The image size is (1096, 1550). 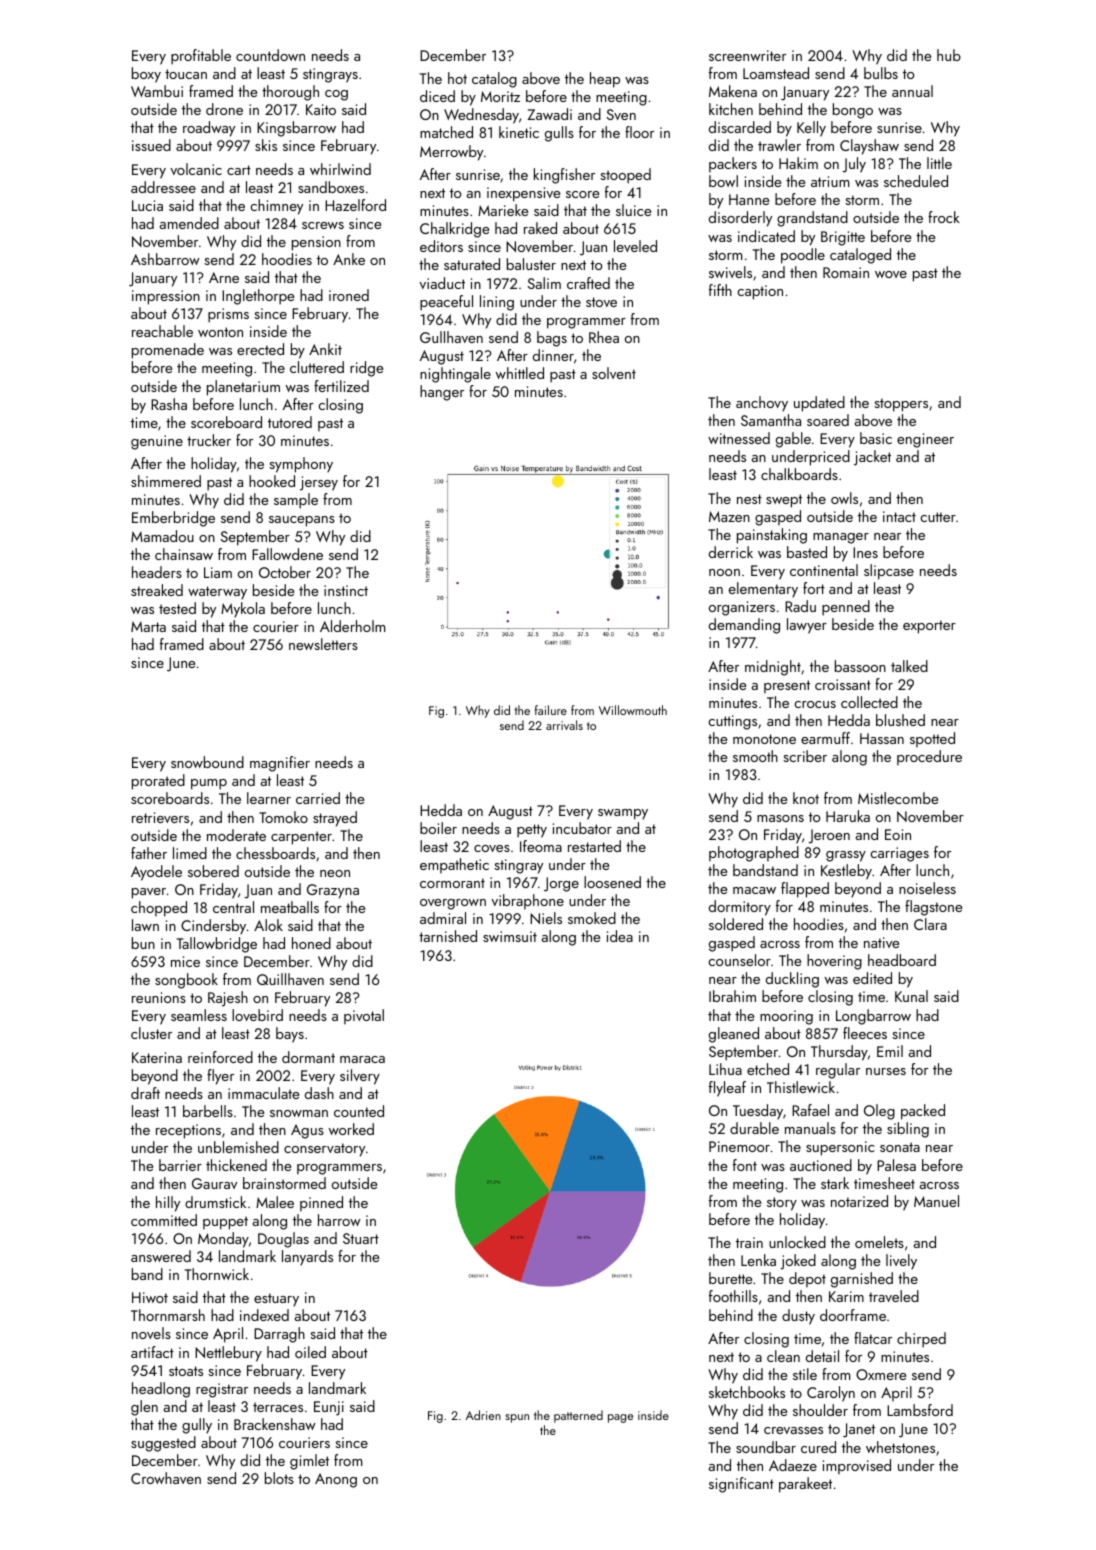 I want to click on Hakim, so click(x=798, y=163).
